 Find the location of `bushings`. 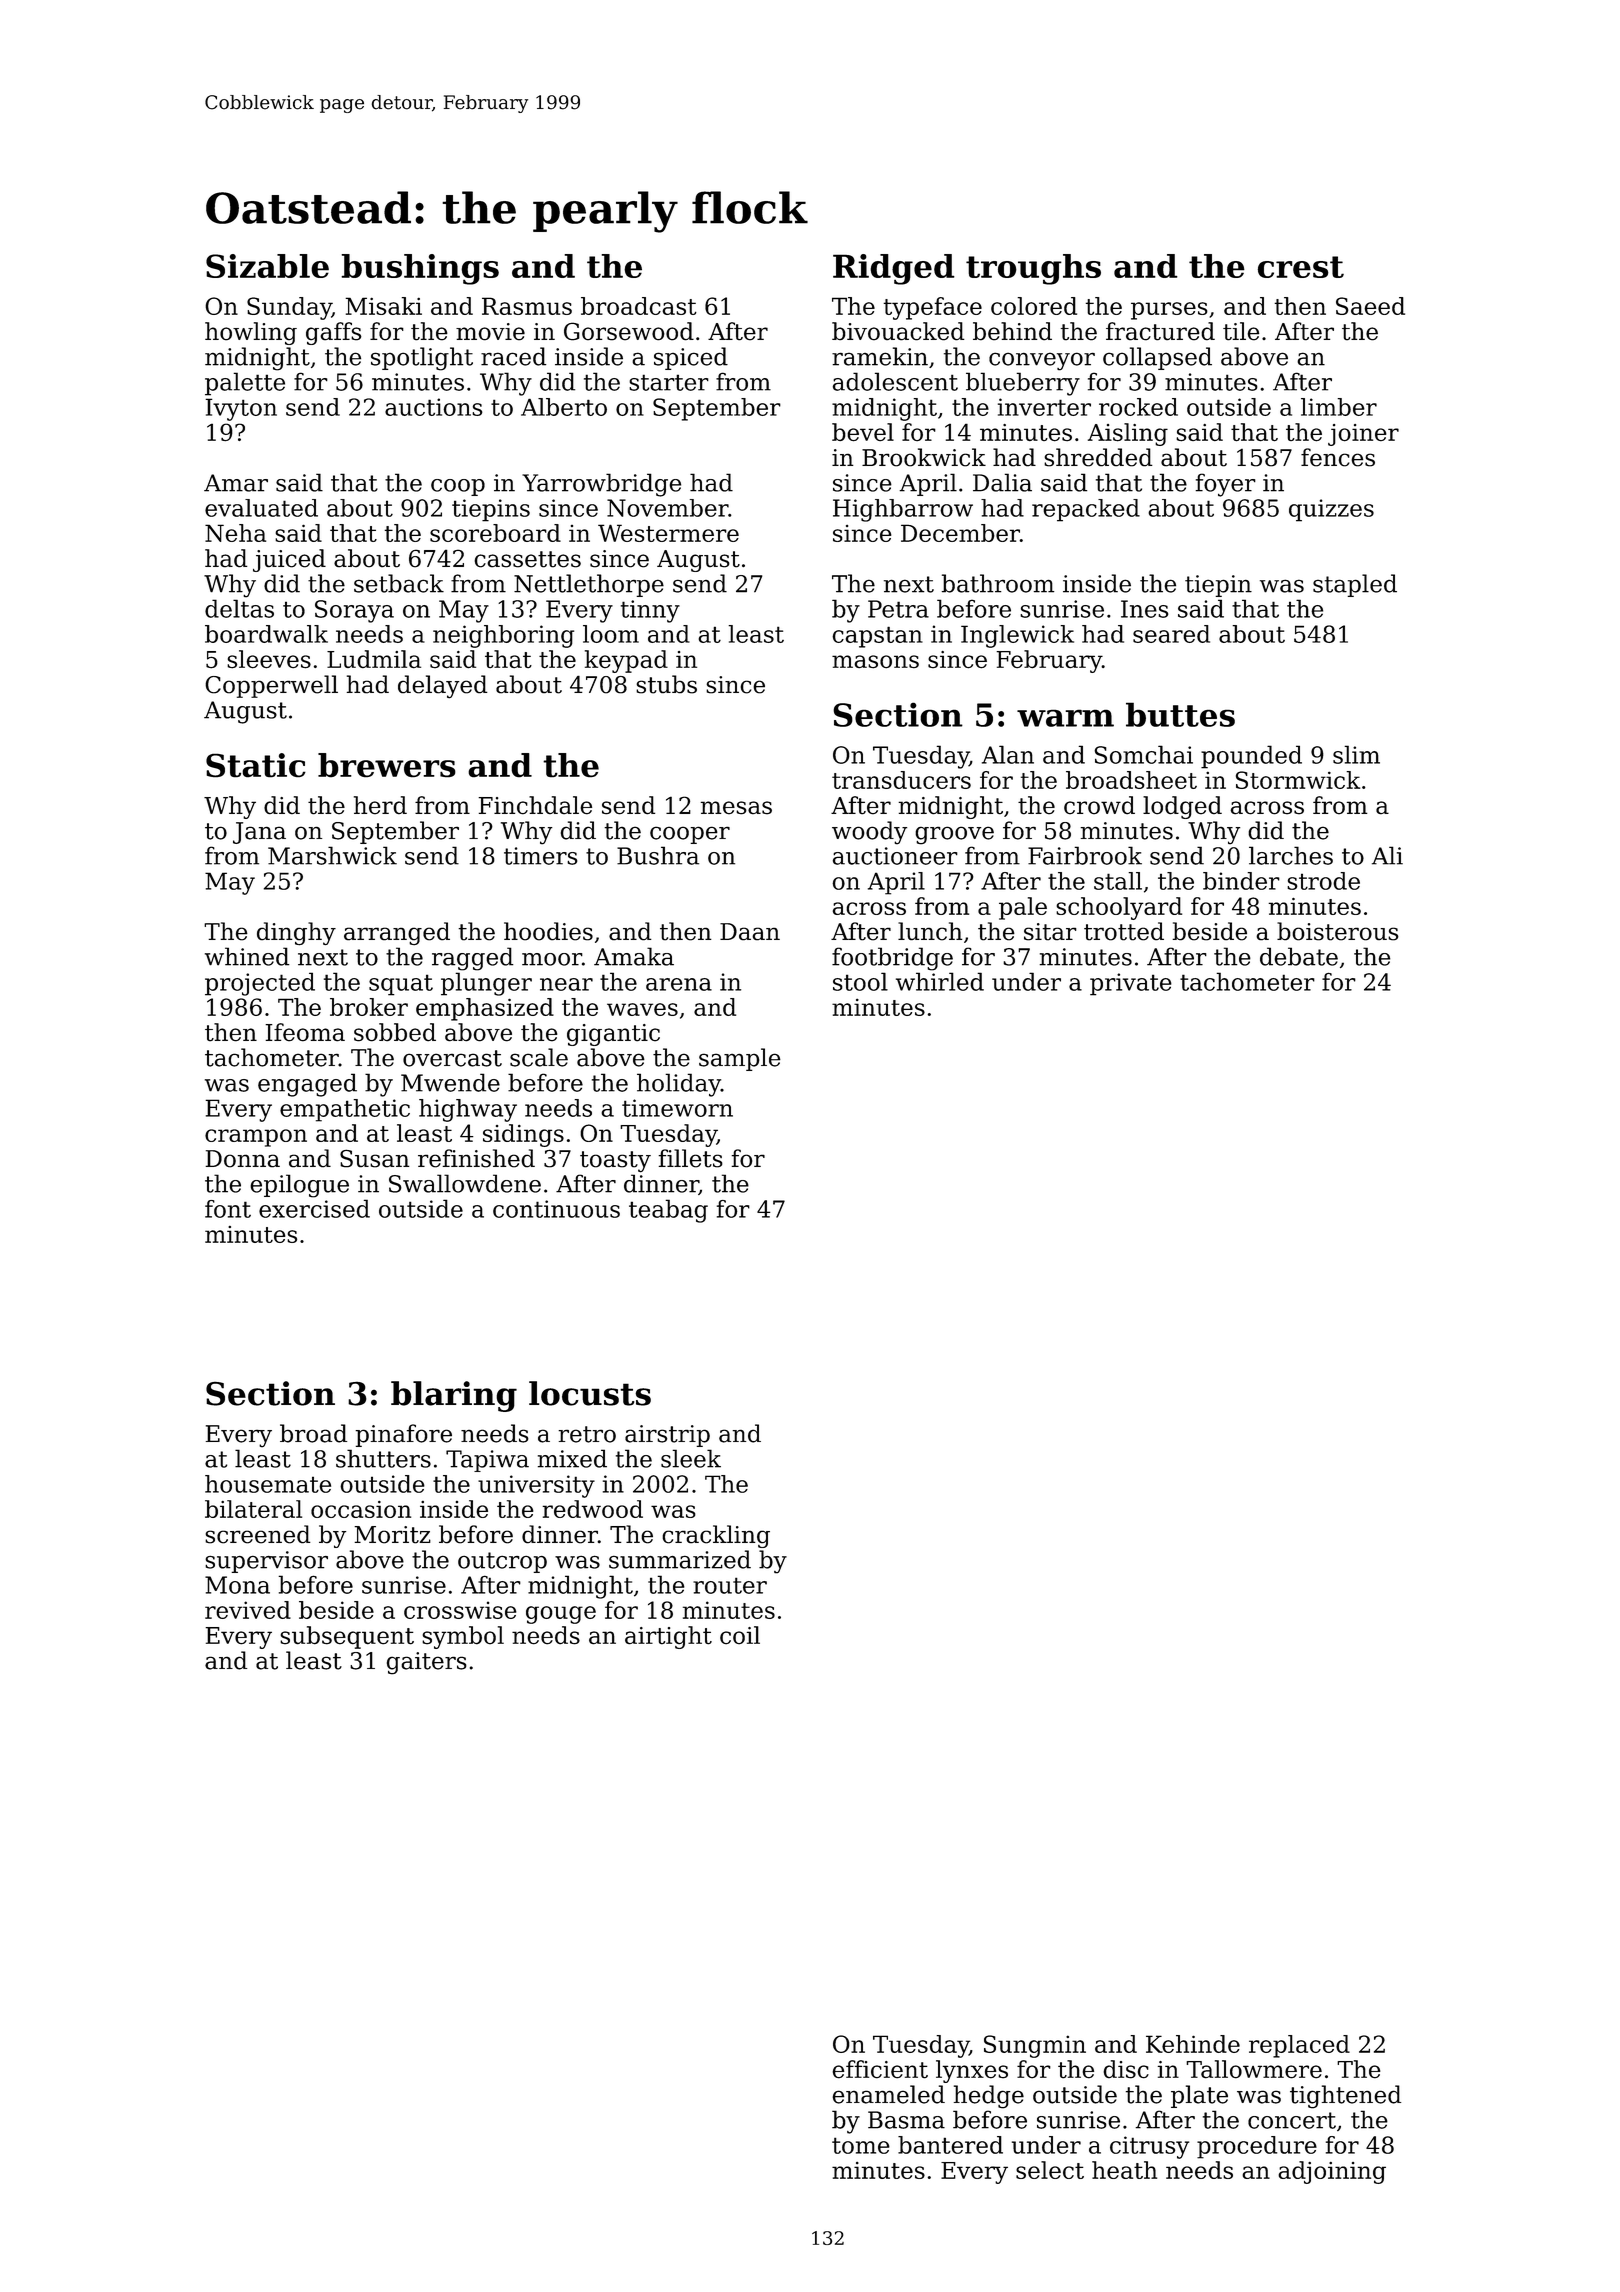

bushings is located at coordinates (420, 269).
